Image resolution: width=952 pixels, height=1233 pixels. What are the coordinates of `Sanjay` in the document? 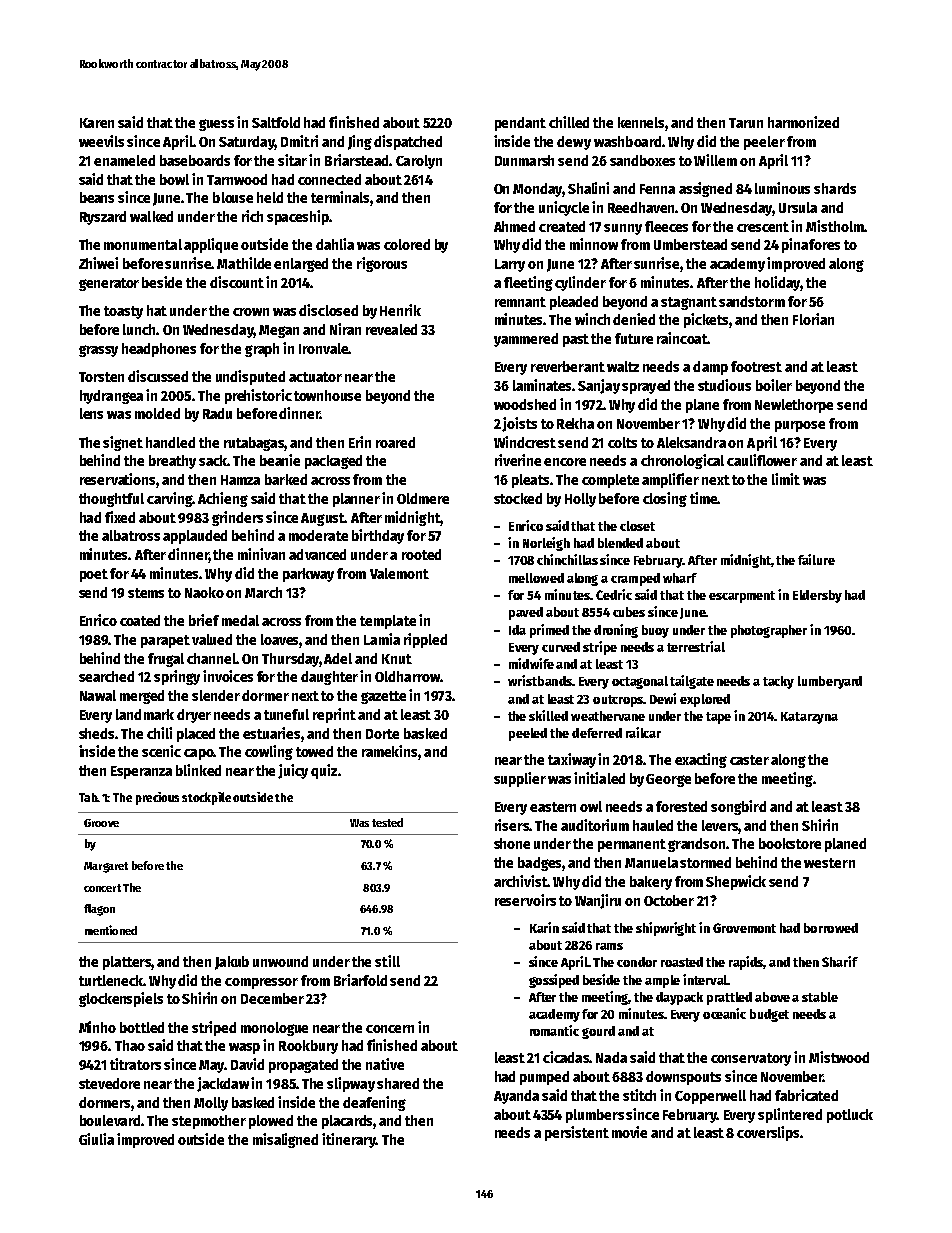 It's located at (599, 386).
